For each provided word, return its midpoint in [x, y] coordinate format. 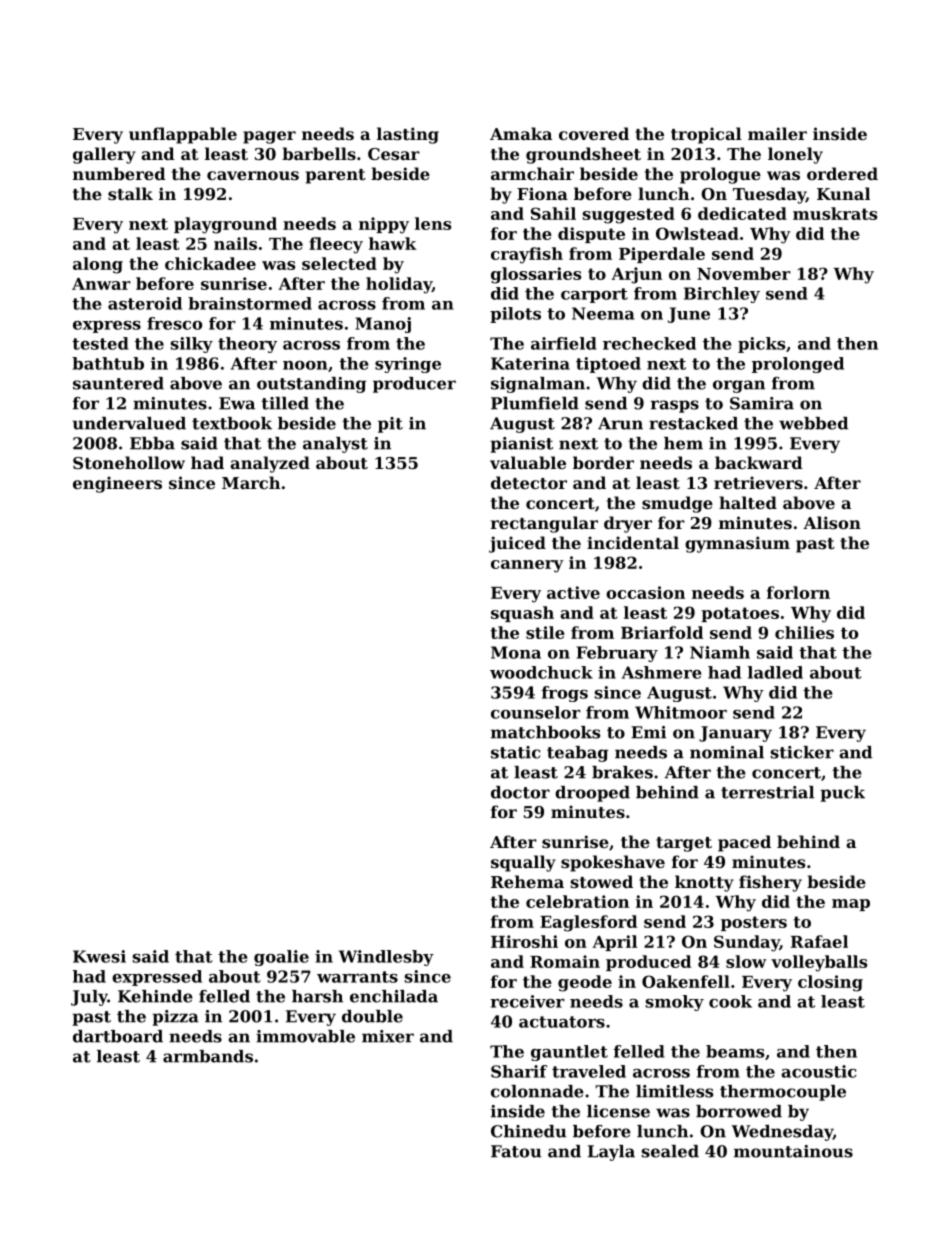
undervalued [129, 423]
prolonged [798, 365]
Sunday [747, 943]
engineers [117, 484]
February [617, 654]
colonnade [537, 1091]
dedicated [742, 213]
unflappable [183, 135]
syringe [408, 365]
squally [523, 863]
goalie [281, 958]
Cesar [394, 154]
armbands [208, 1056]
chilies [804, 632]
